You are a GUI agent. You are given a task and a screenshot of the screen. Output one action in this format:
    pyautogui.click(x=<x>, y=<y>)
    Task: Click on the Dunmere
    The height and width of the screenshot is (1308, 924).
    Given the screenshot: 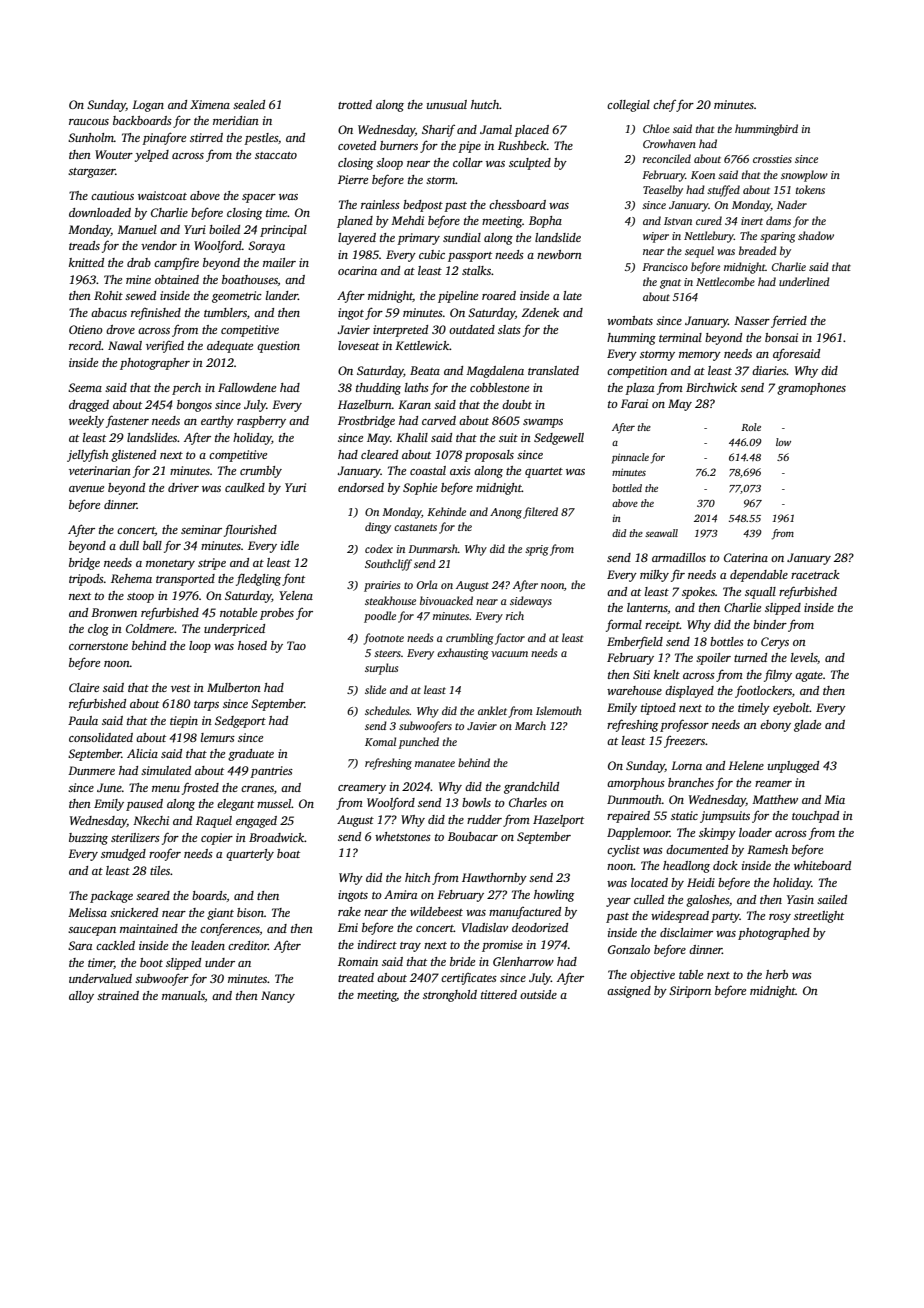 What is the action you would take?
    pyautogui.click(x=91, y=770)
